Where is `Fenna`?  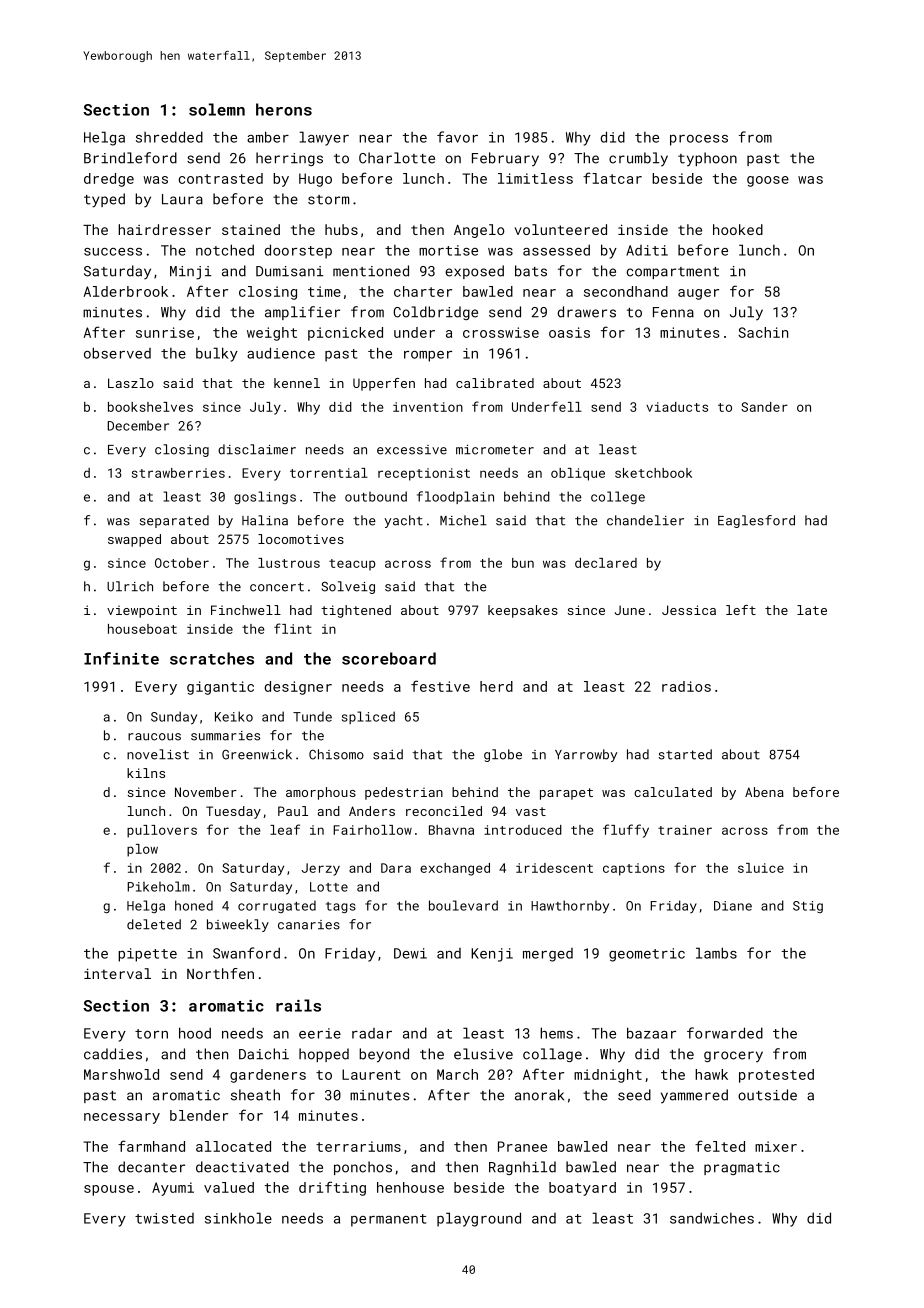 Fenna is located at coordinates (673, 312).
